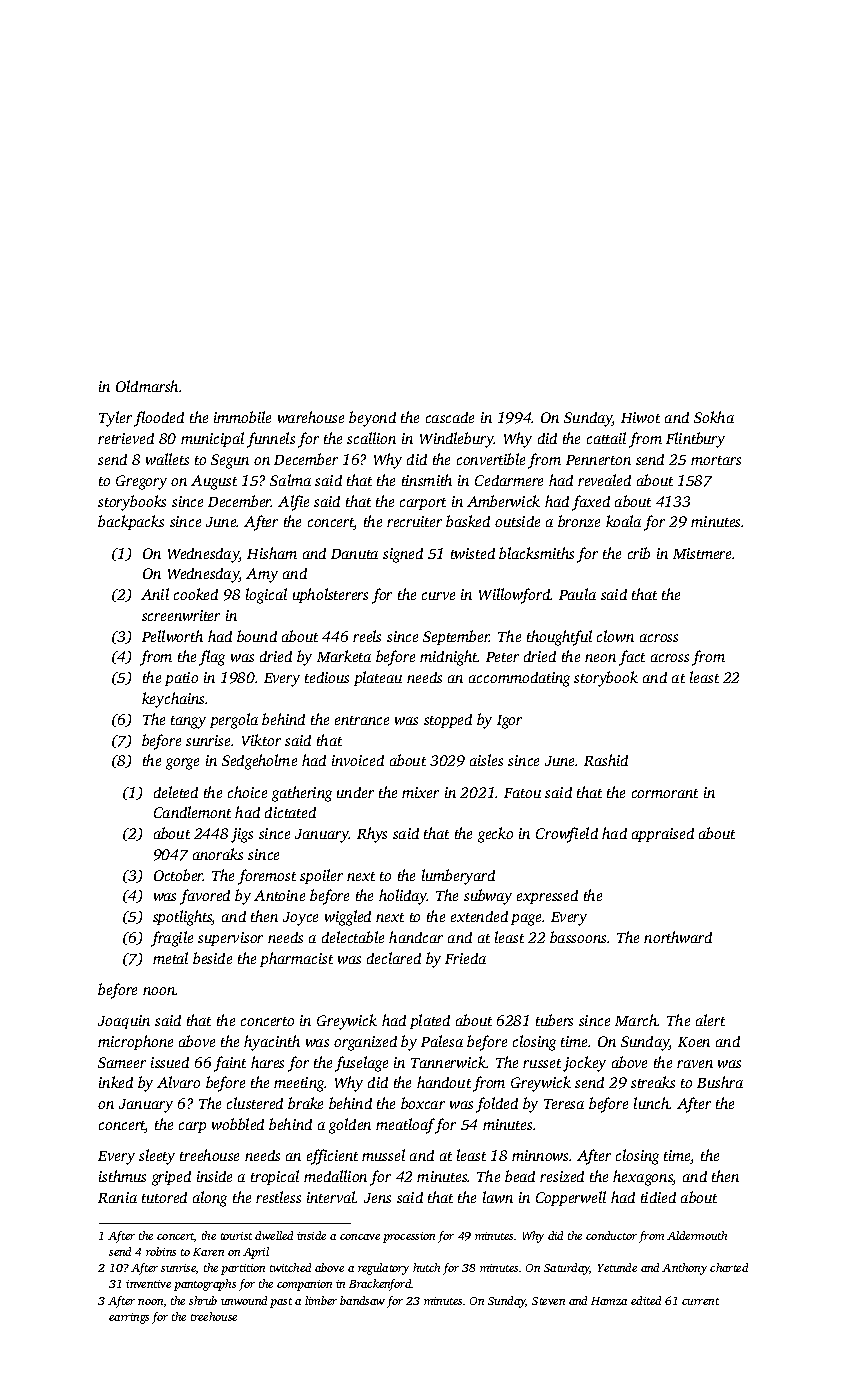 This screenshot has height=1400, width=849. What do you see at coordinates (126, 438) in the screenshot?
I see `retrieved` at bounding box center [126, 438].
